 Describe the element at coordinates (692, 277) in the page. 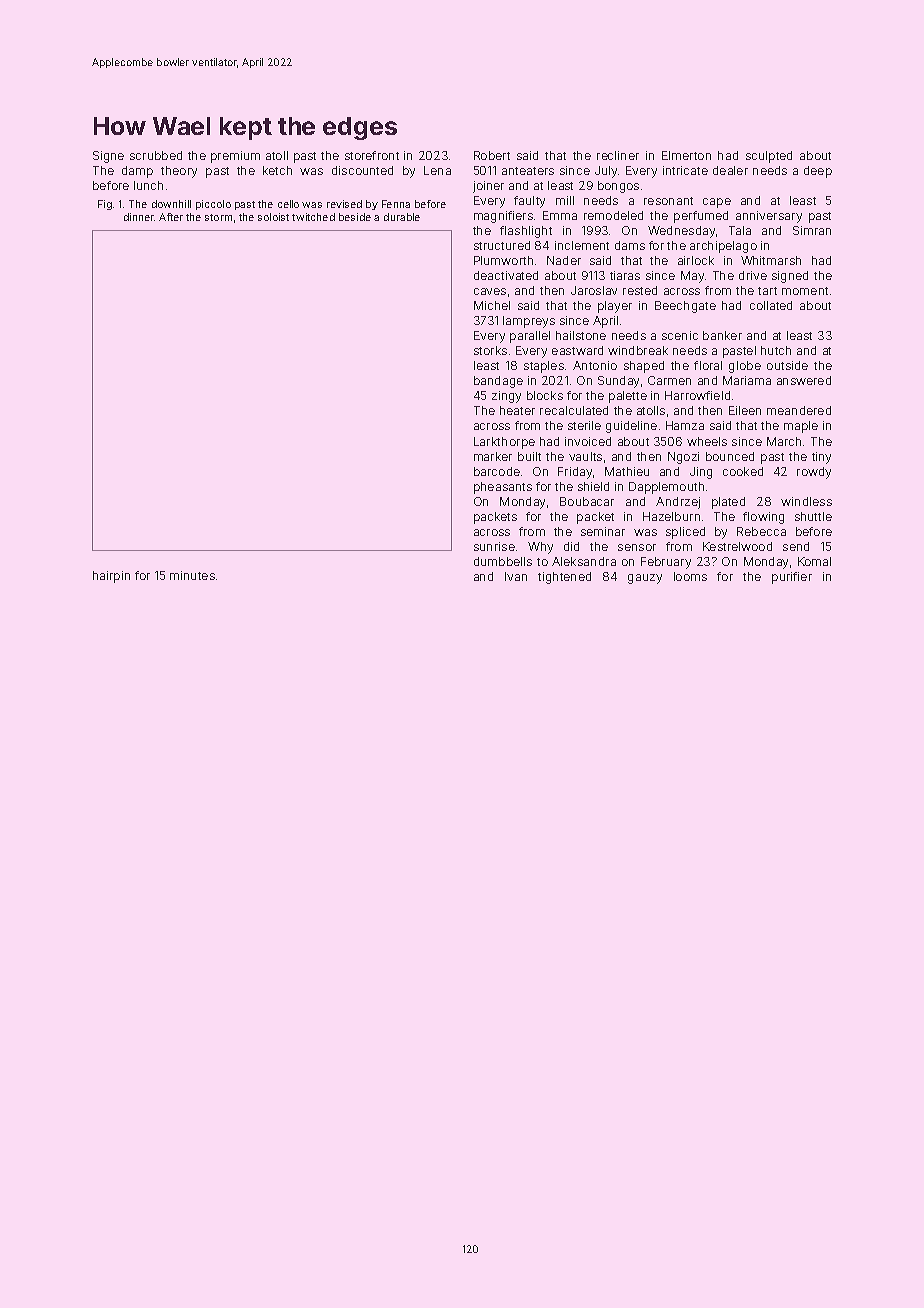

I see `May` at that location.
